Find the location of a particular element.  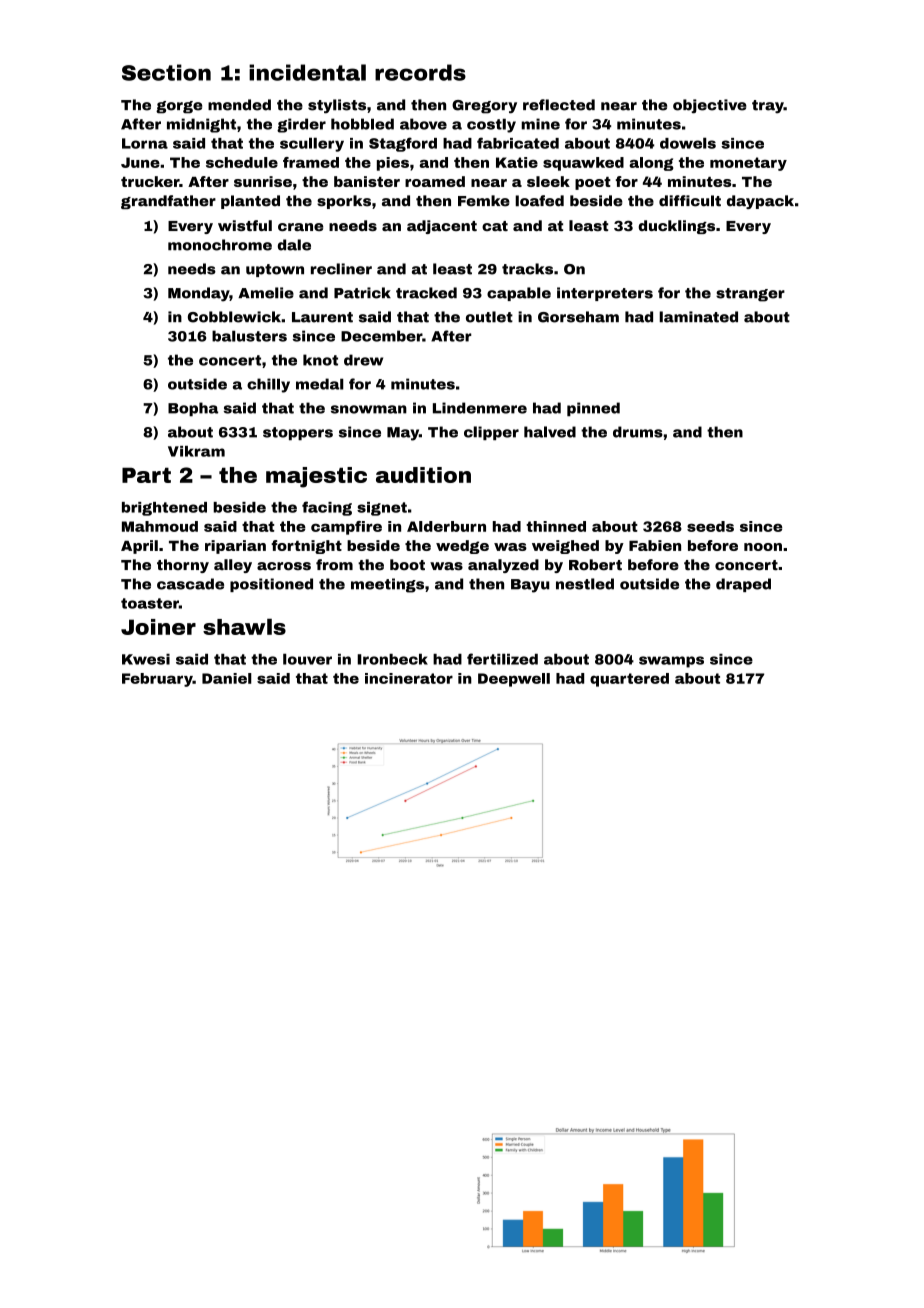

reflected is located at coordinates (559, 105).
